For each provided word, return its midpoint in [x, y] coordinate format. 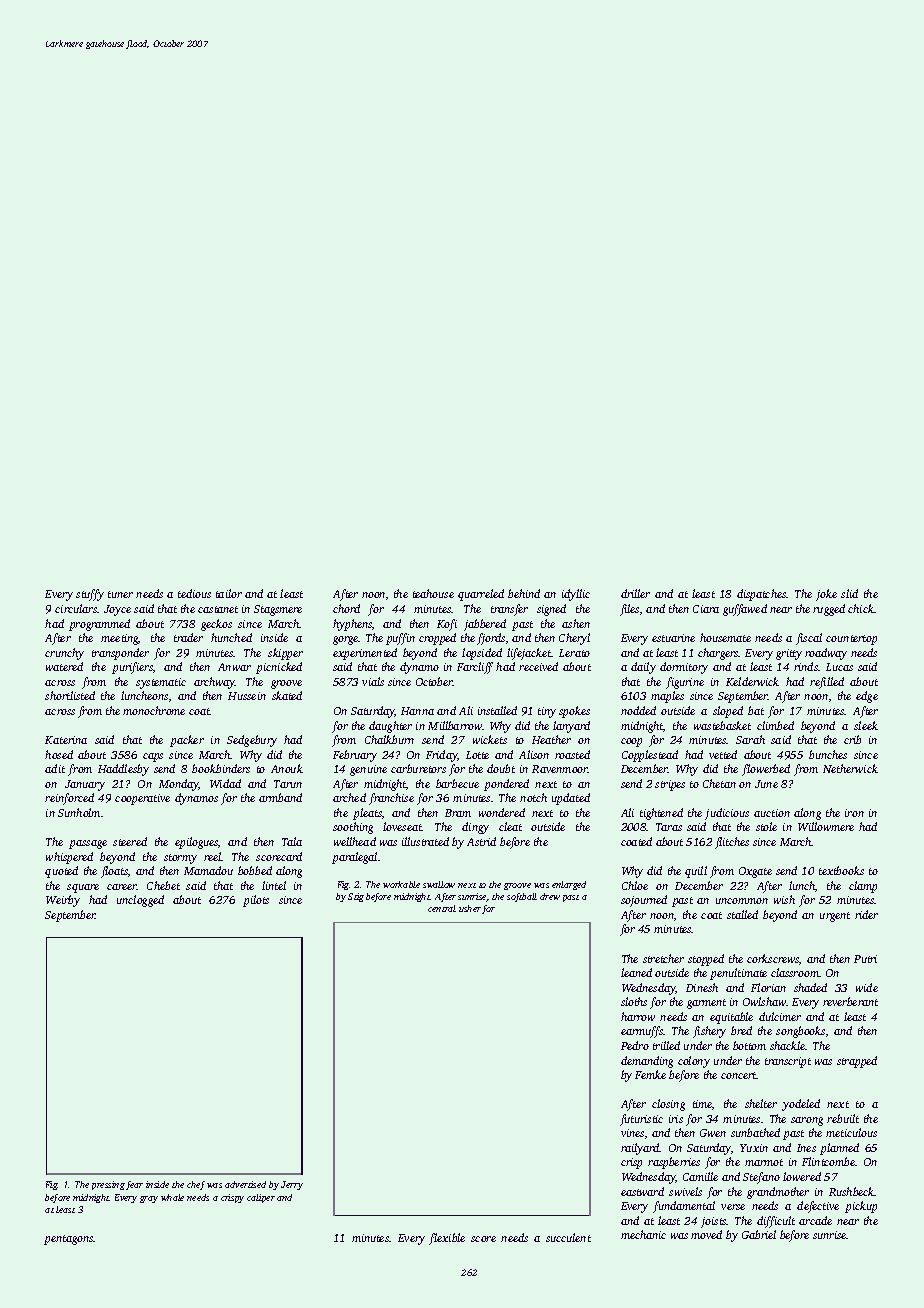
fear [134, 1185]
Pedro [635, 1045]
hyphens [352, 625]
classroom [795, 972]
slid [849, 593]
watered [64, 666]
